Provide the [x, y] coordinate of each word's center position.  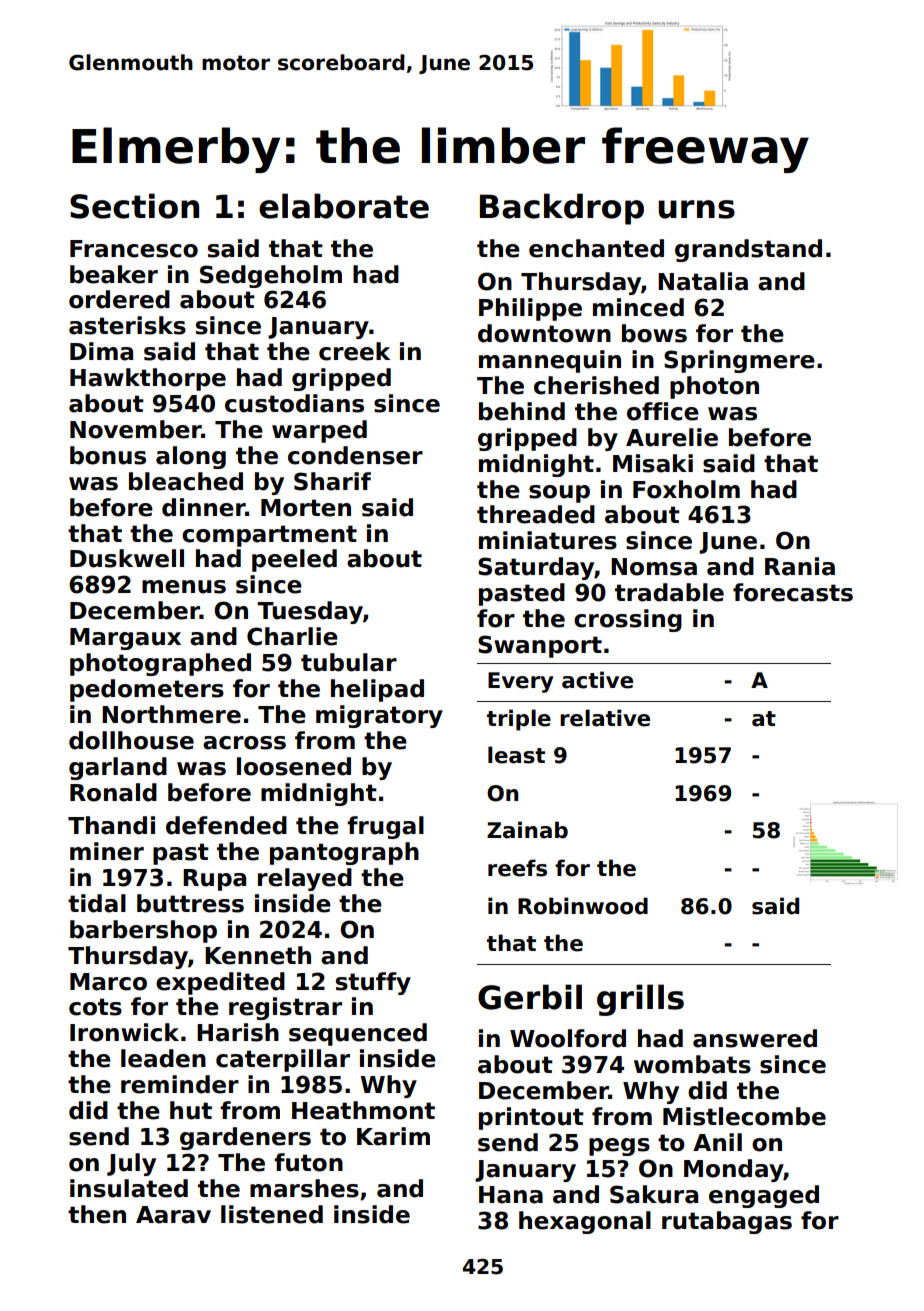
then [97, 1214]
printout [531, 1118]
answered [755, 1038]
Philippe [530, 309]
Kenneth [258, 955]
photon [714, 387]
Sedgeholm [271, 276]
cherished [596, 385]
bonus [108, 455]
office [663, 411]
